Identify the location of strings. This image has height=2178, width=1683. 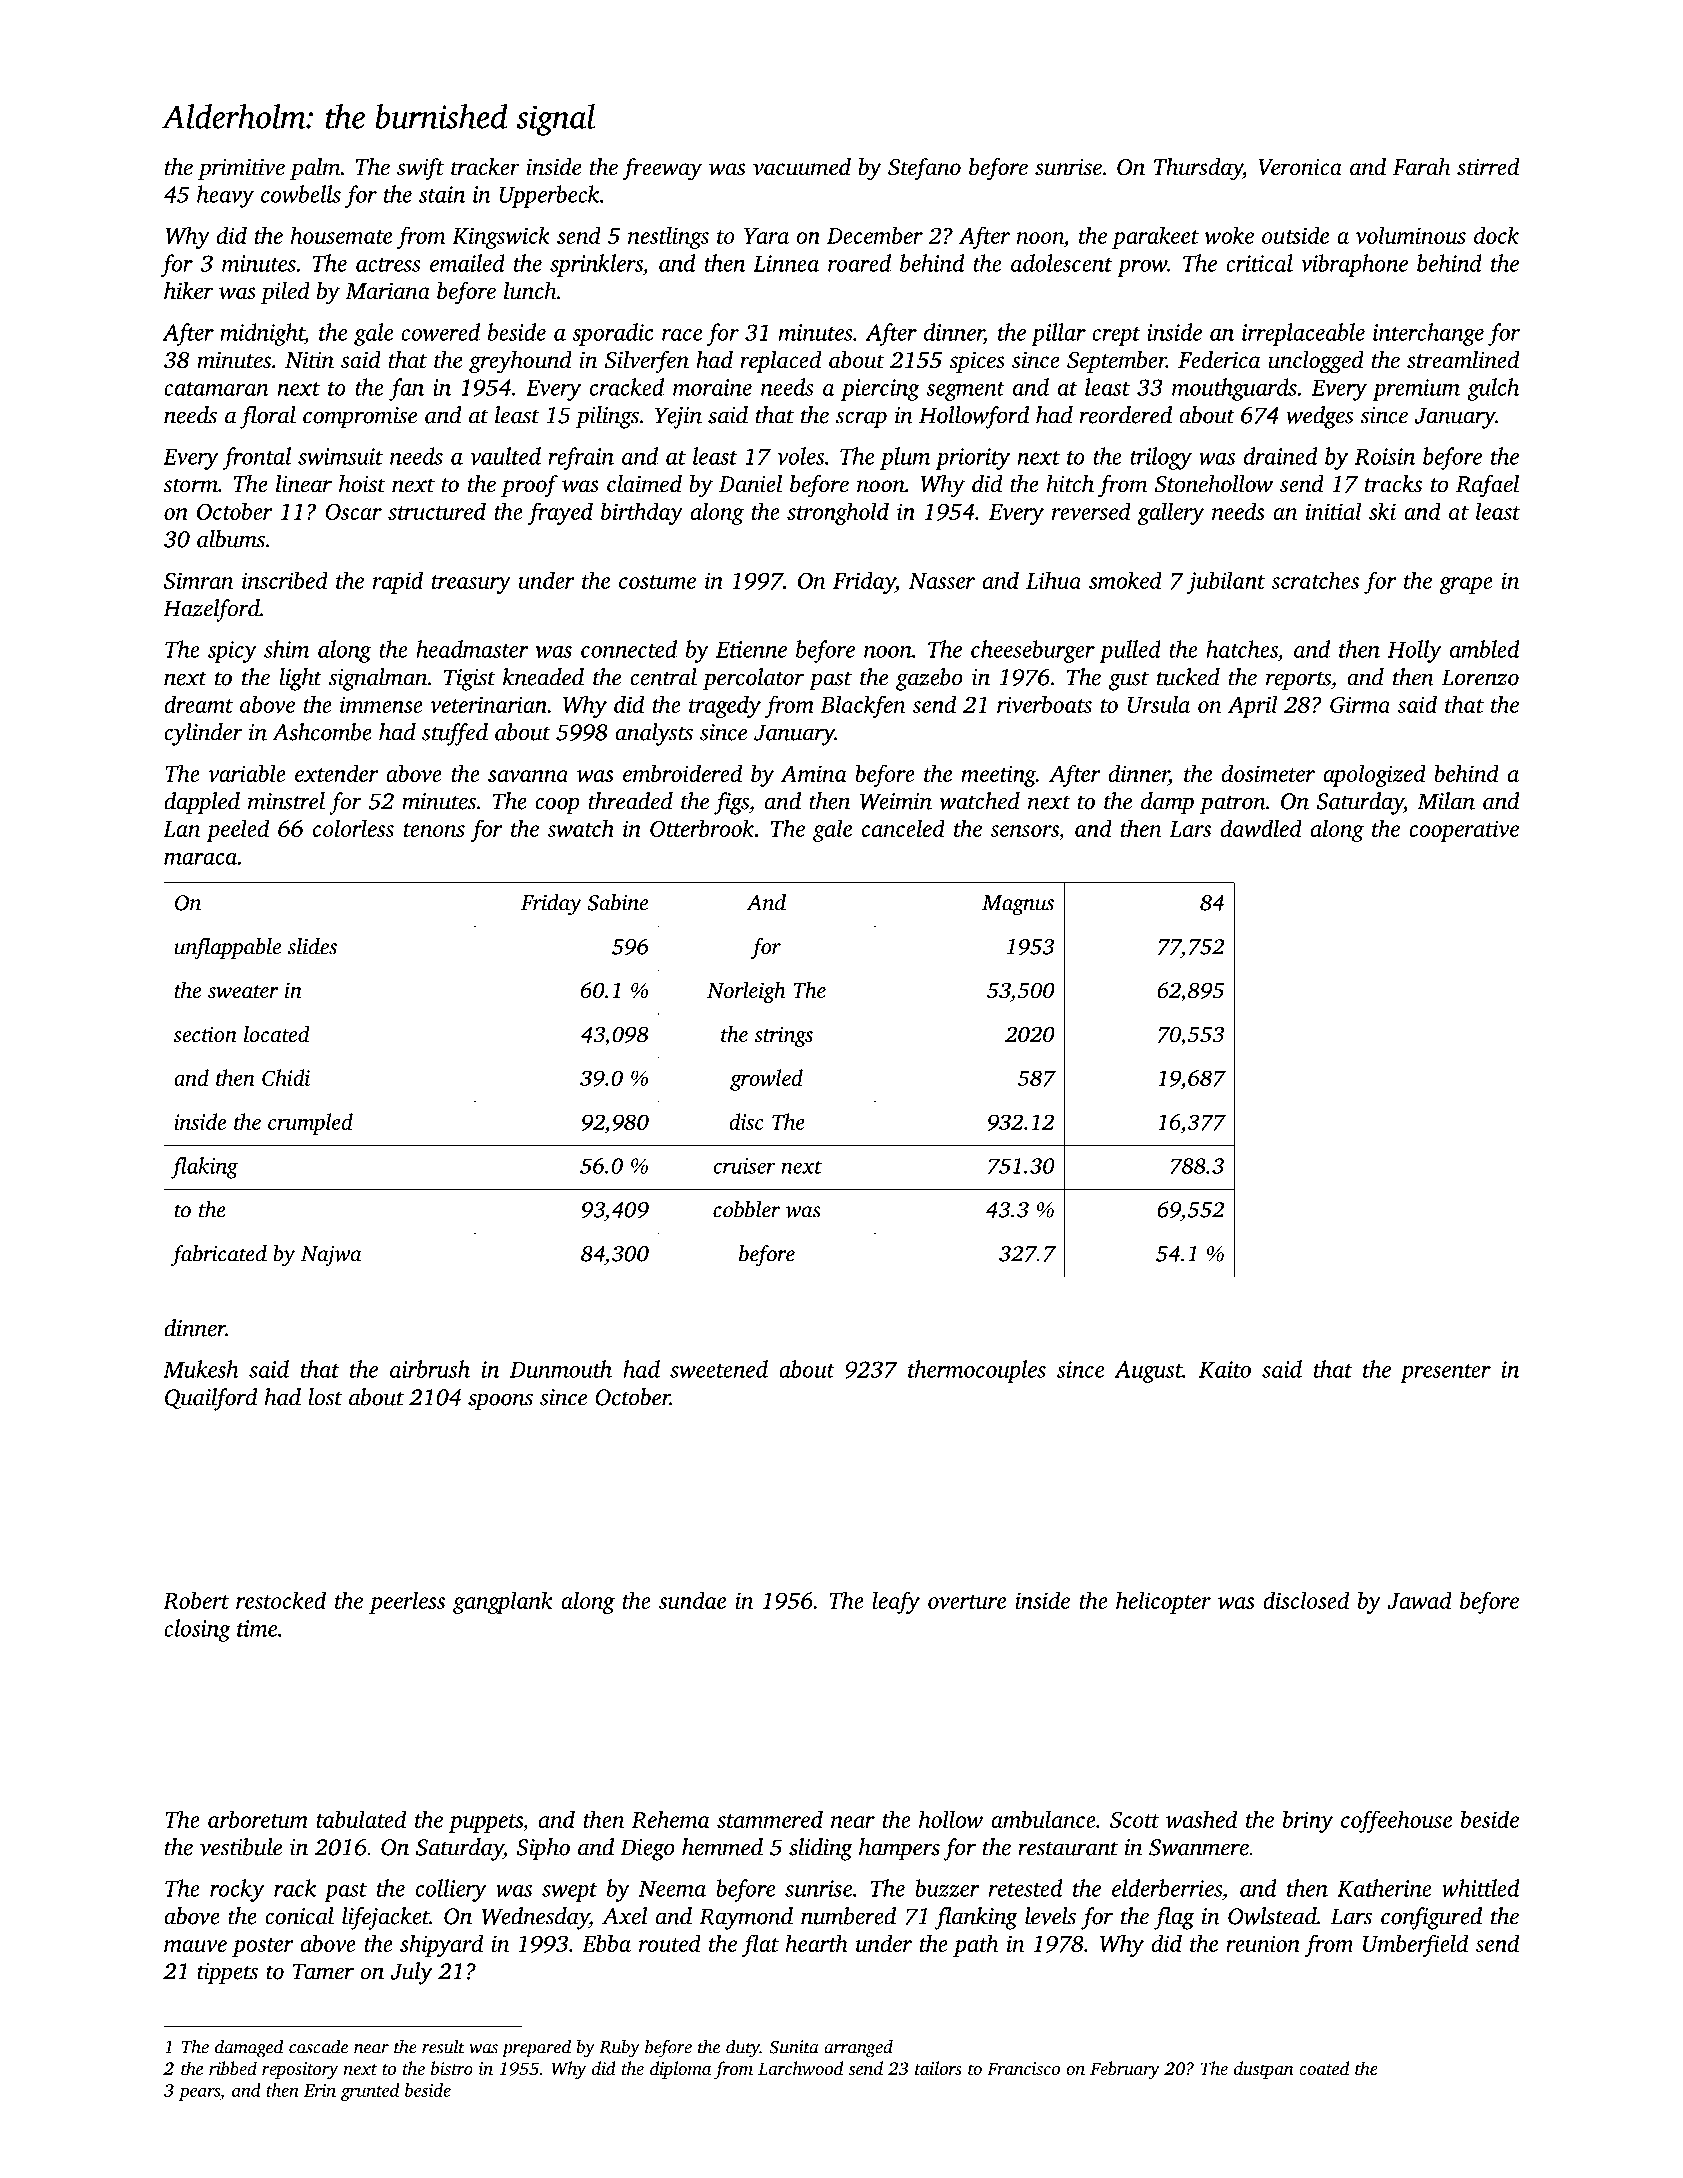
(783, 1036).
